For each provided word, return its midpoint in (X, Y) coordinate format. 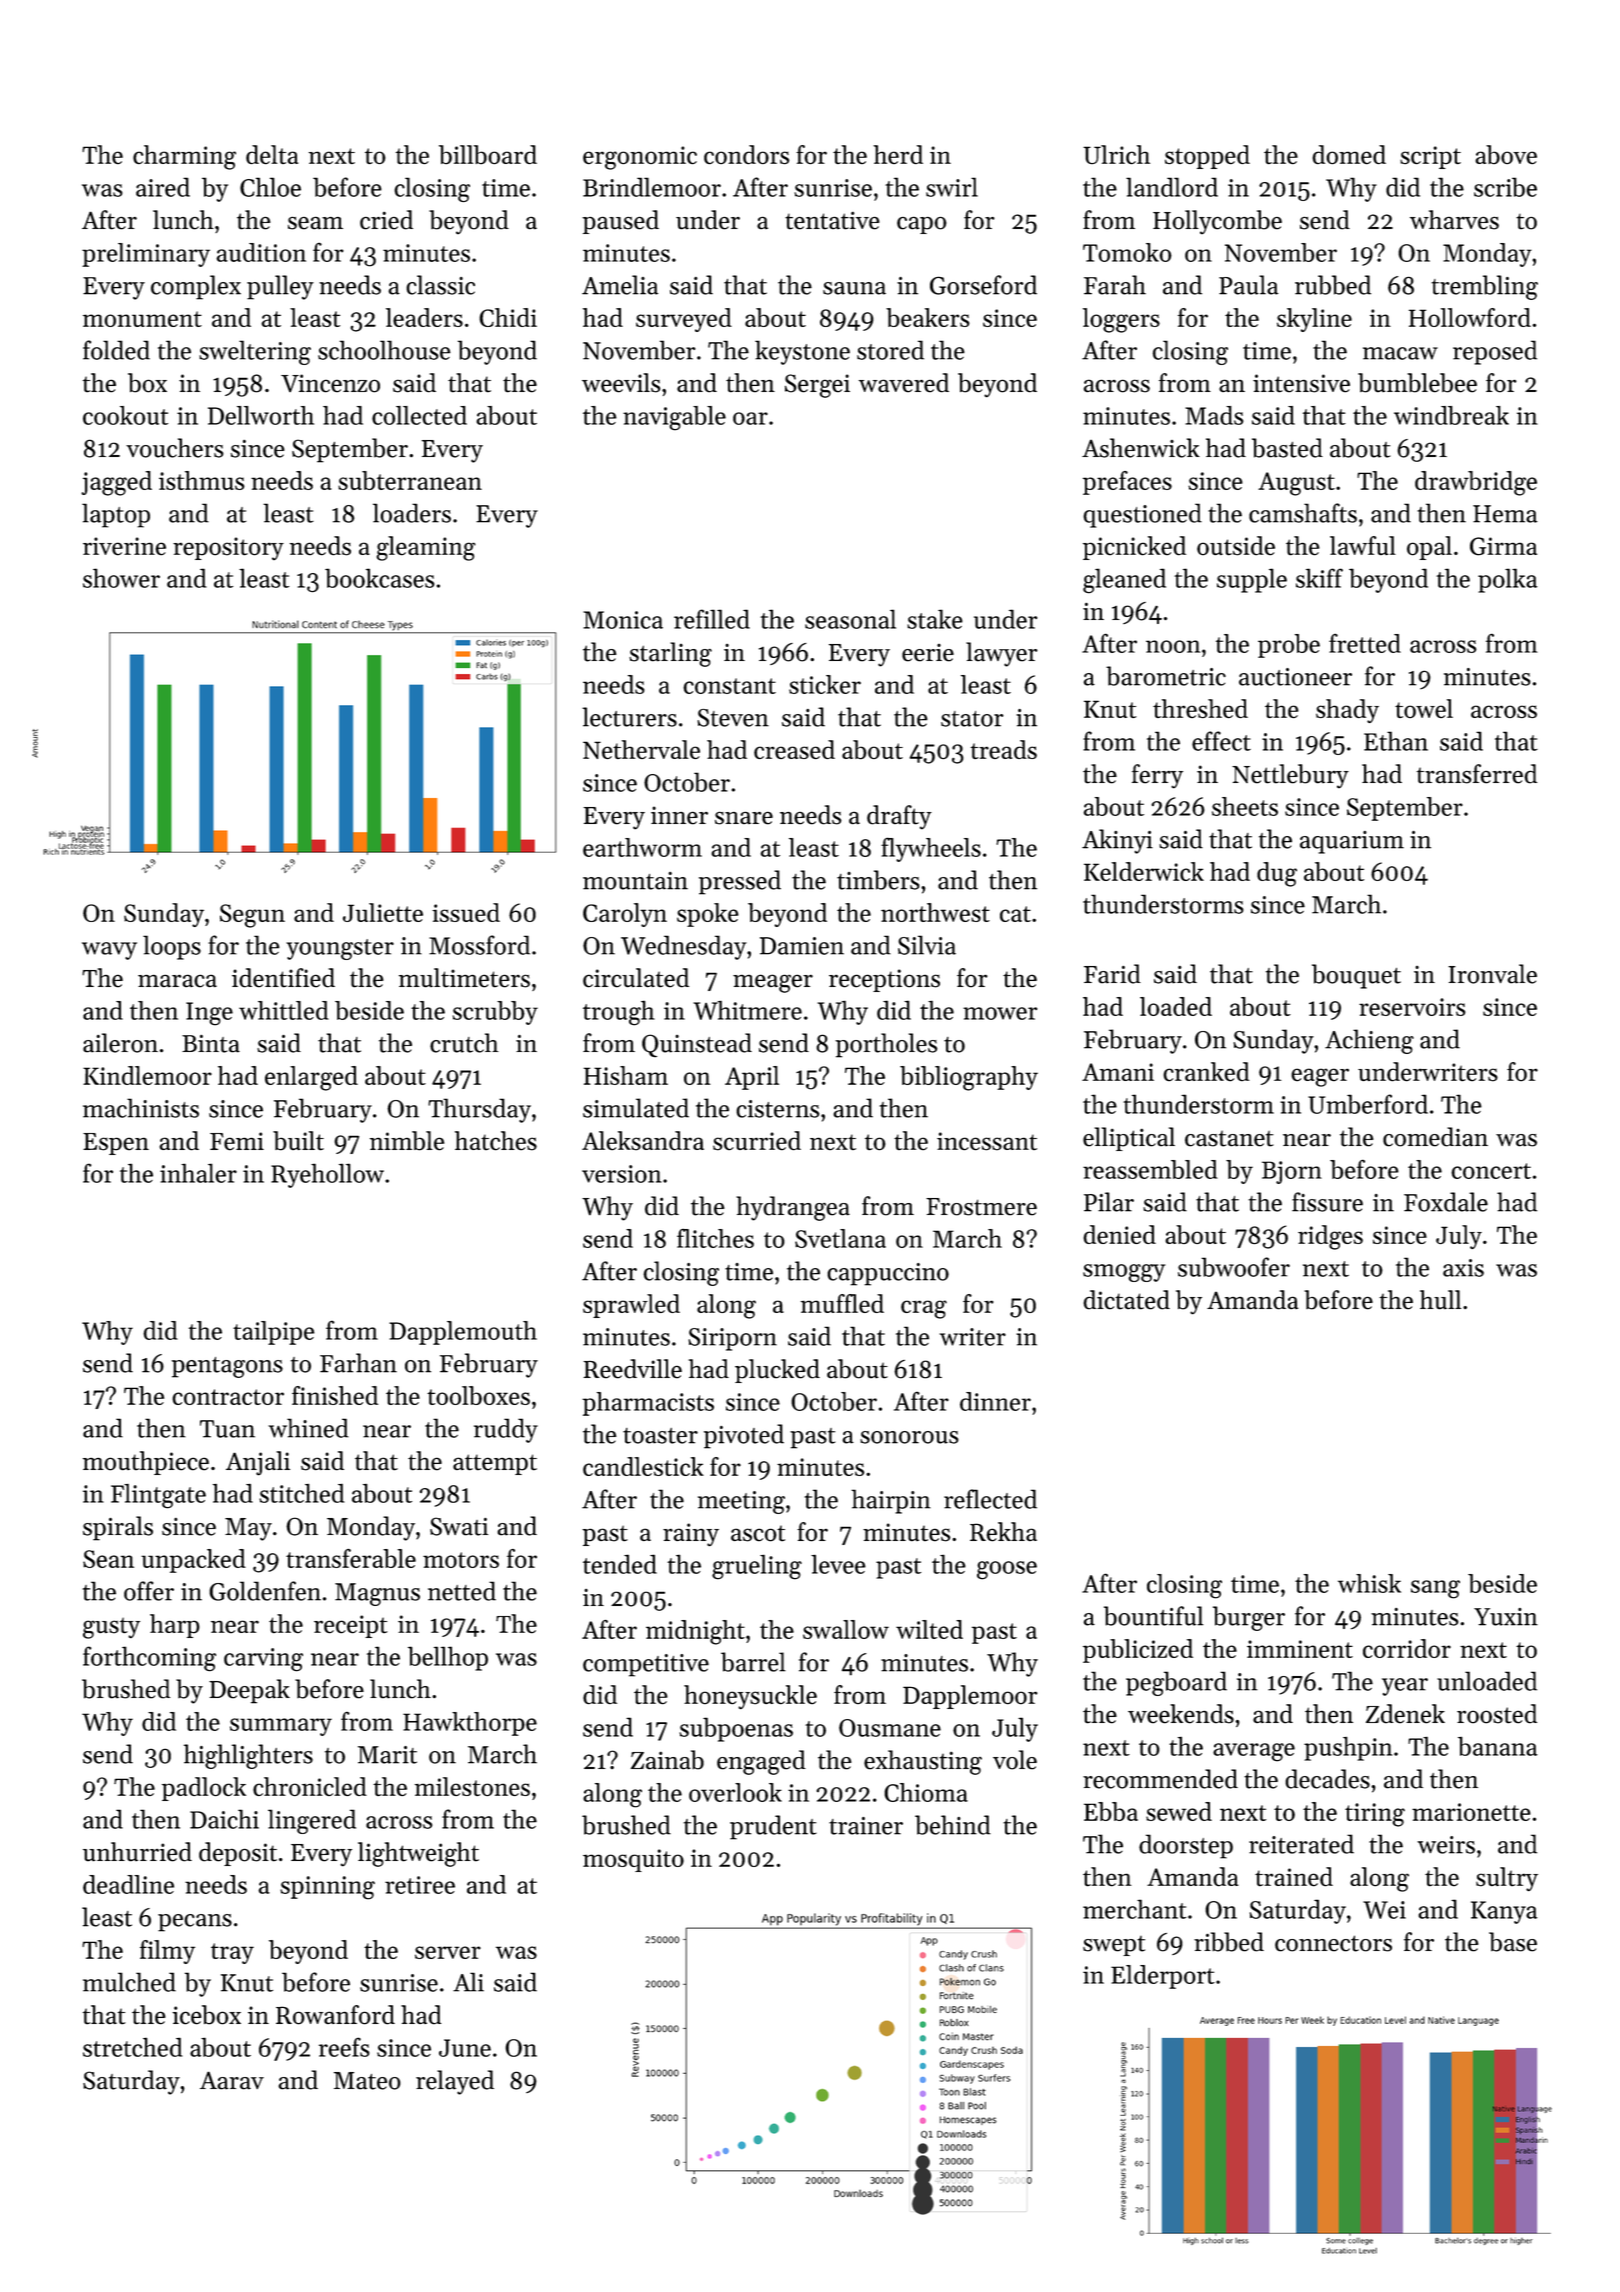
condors (746, 155)
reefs (344, 2047)
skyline (1314, 320)
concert (1491, 1171)
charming (184, 157)
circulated (636, 978)
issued (466, 912)
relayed (455, 2082)
